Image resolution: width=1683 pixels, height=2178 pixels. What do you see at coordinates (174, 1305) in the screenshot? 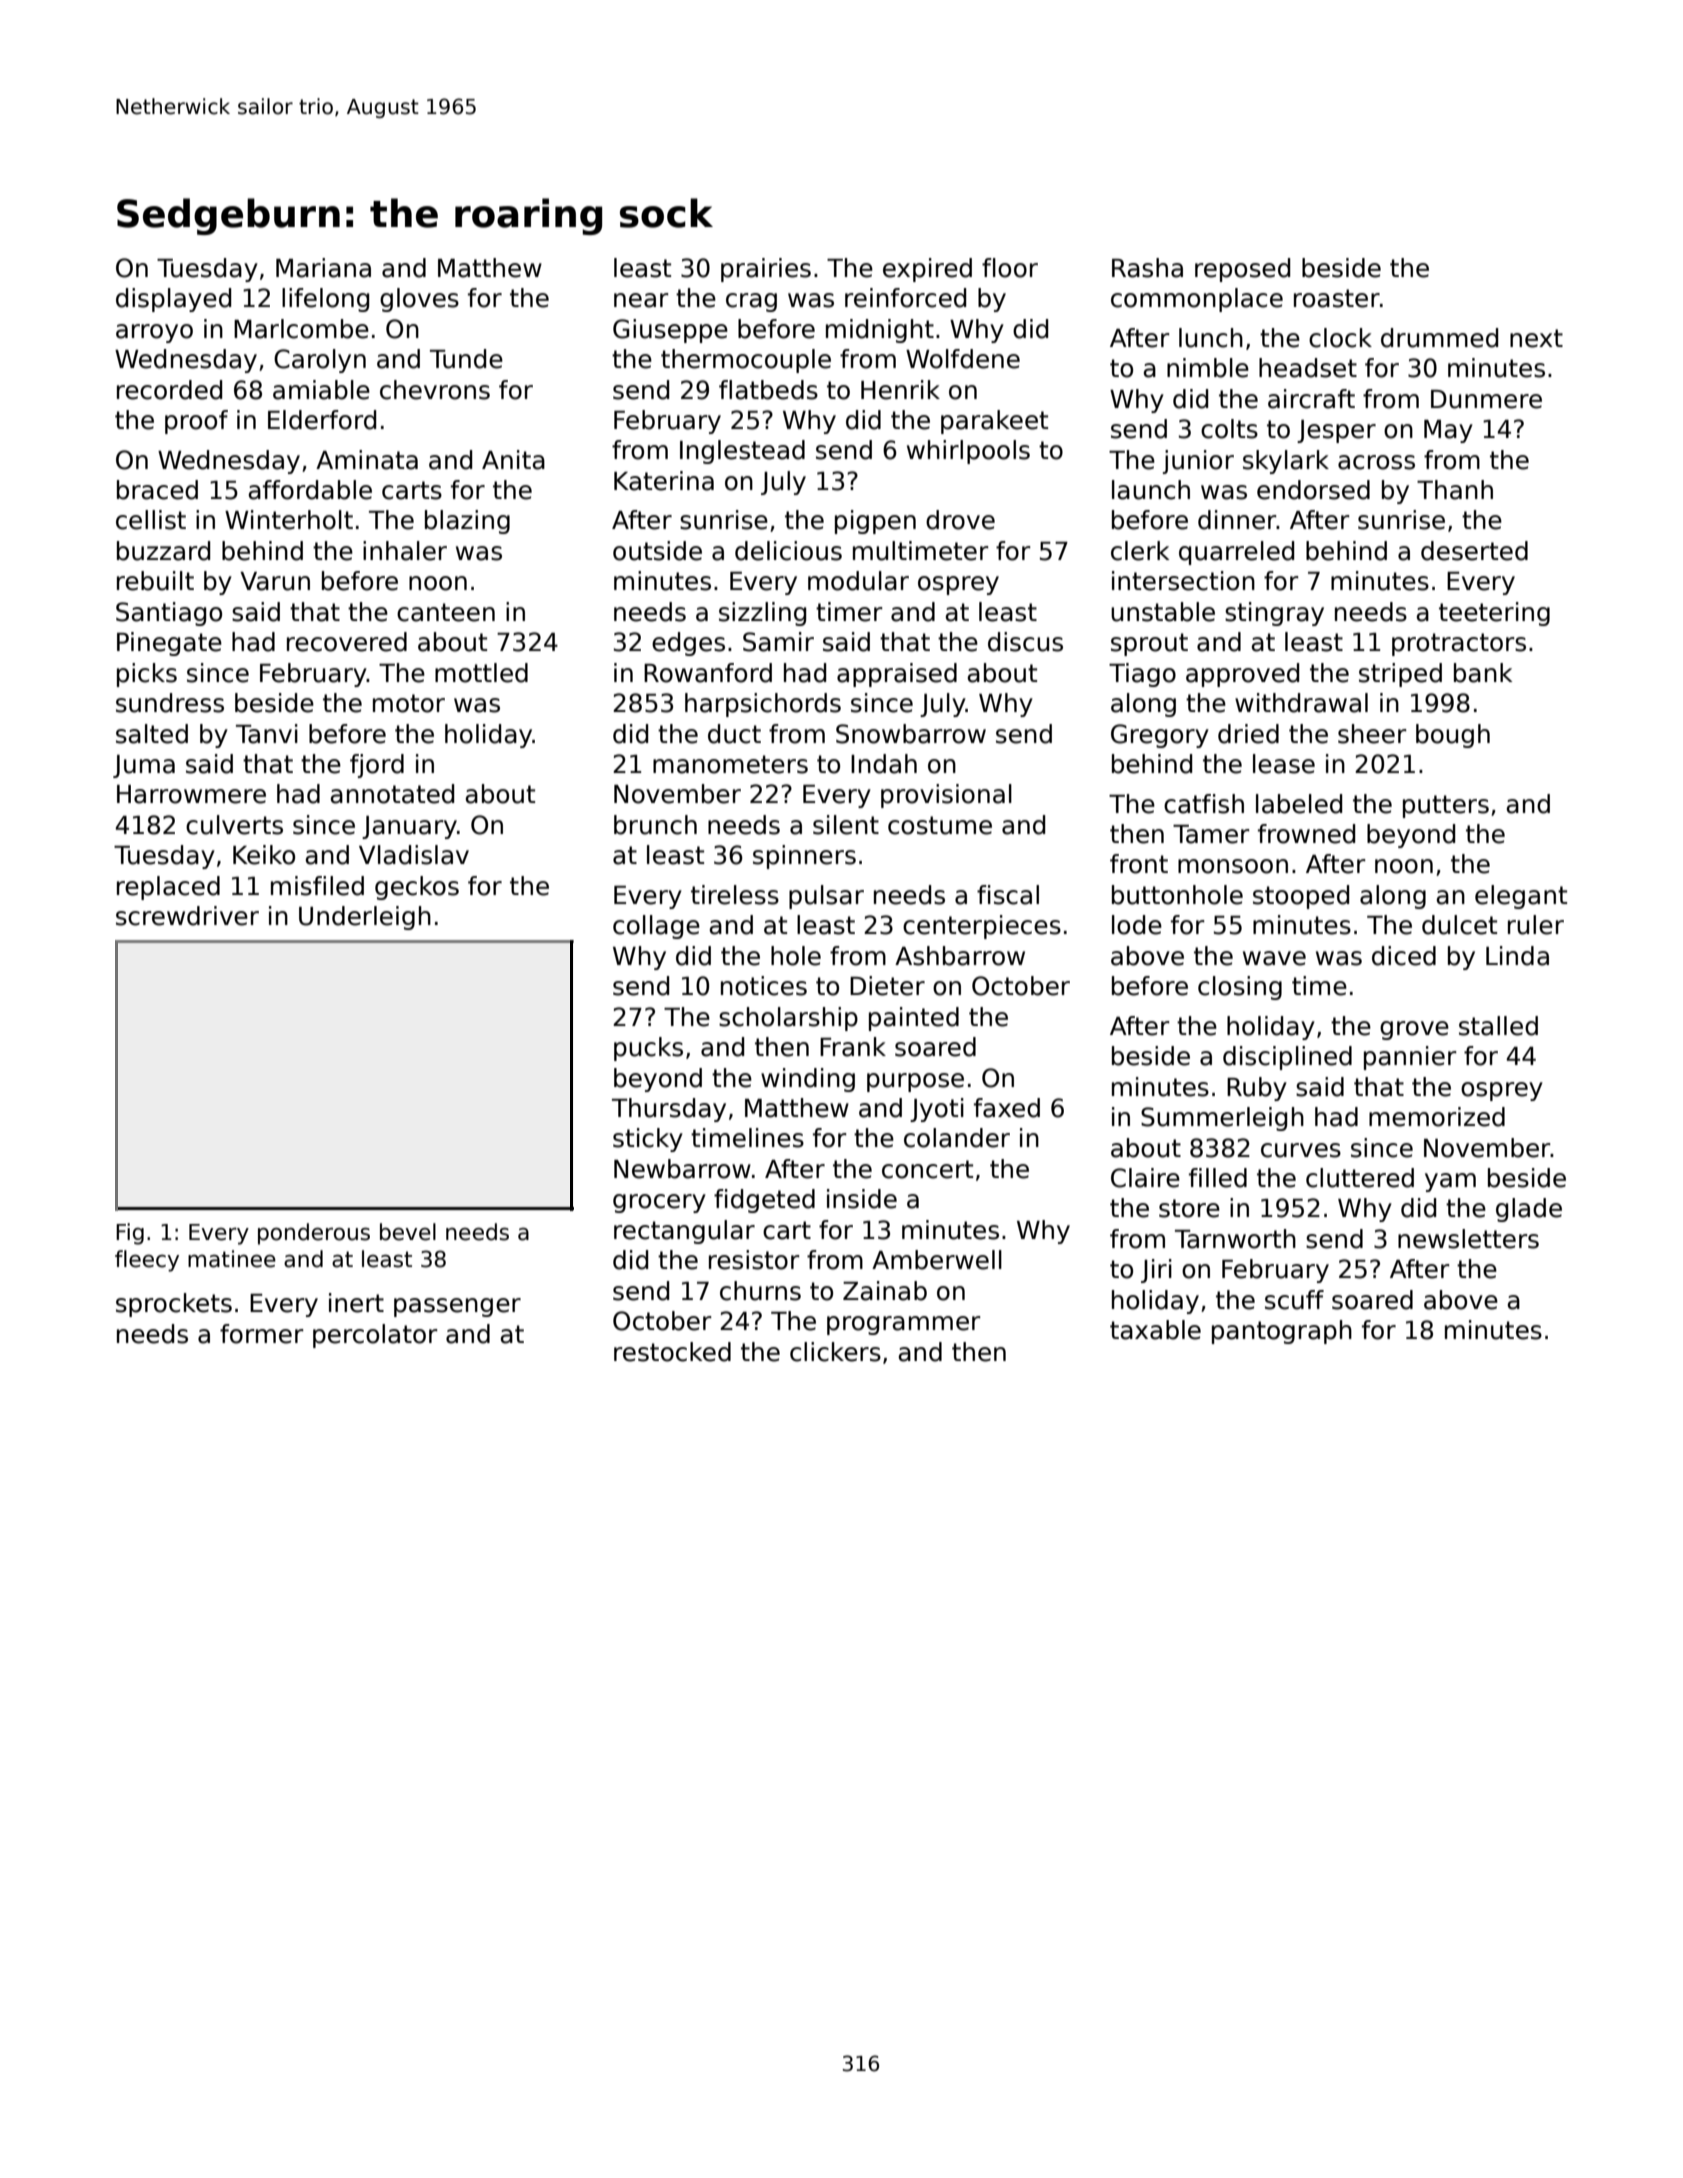
I see `sprockets` at bounding box center [174, 1305].
